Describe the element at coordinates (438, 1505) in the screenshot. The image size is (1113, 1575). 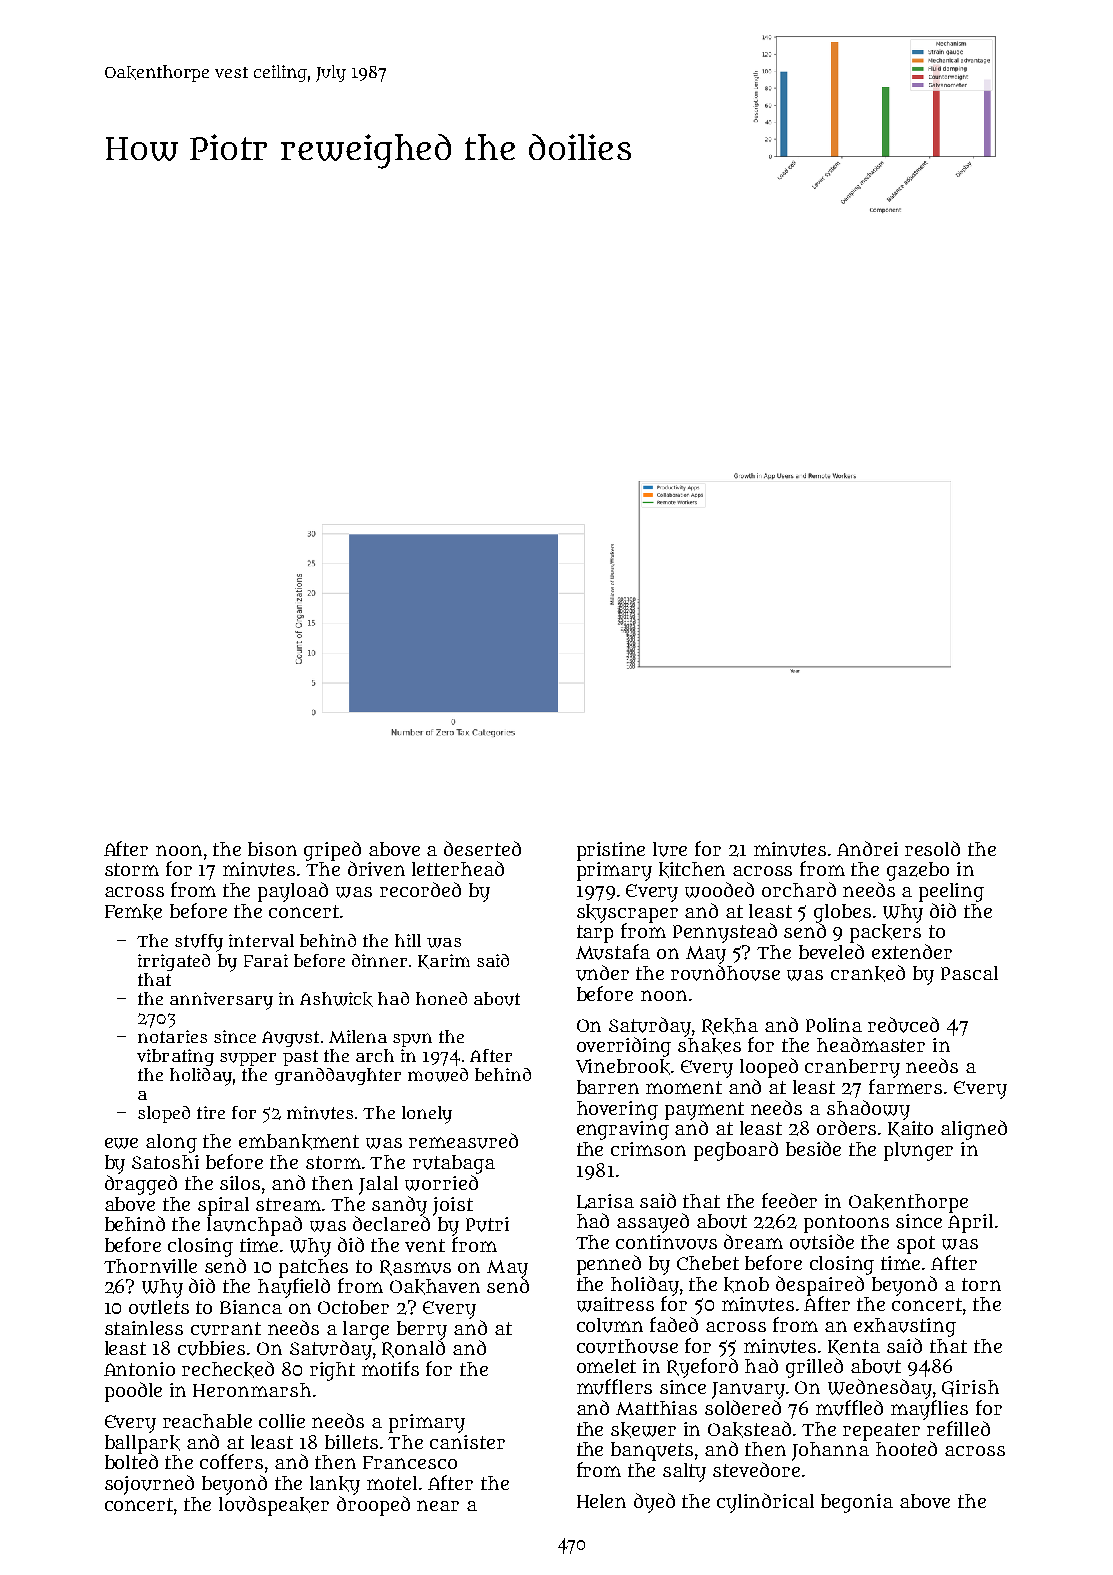
I see `near` at that location.
